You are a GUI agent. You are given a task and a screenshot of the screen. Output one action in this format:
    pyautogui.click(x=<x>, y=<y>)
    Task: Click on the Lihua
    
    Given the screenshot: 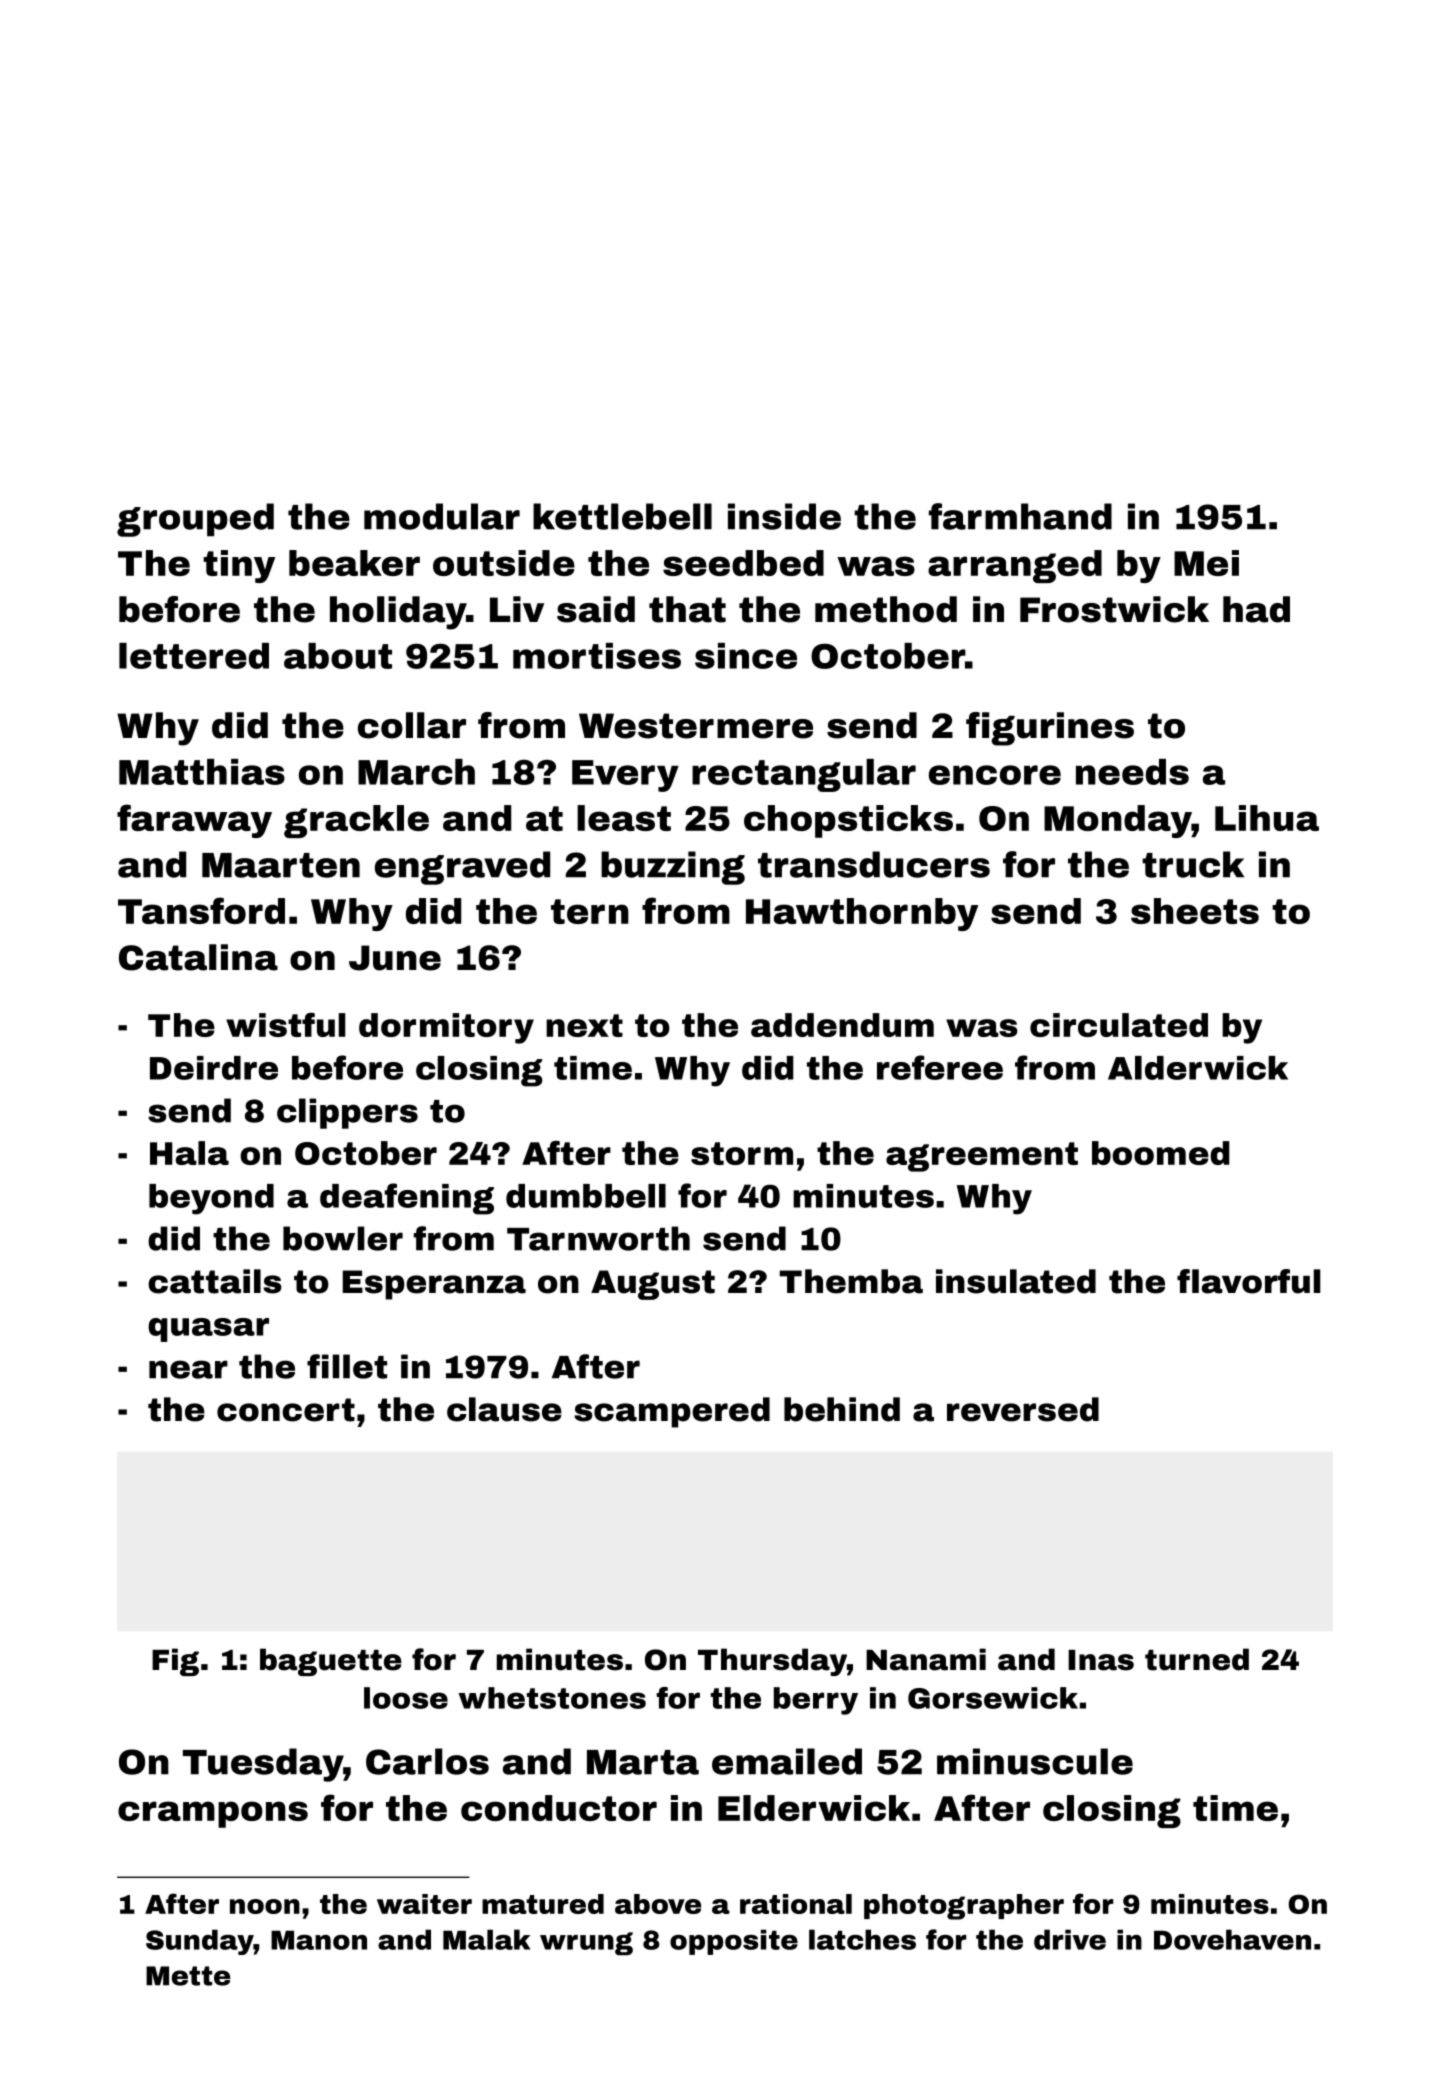 What is the action you would take?
    pyautogui.click(x=1267, y=818)
